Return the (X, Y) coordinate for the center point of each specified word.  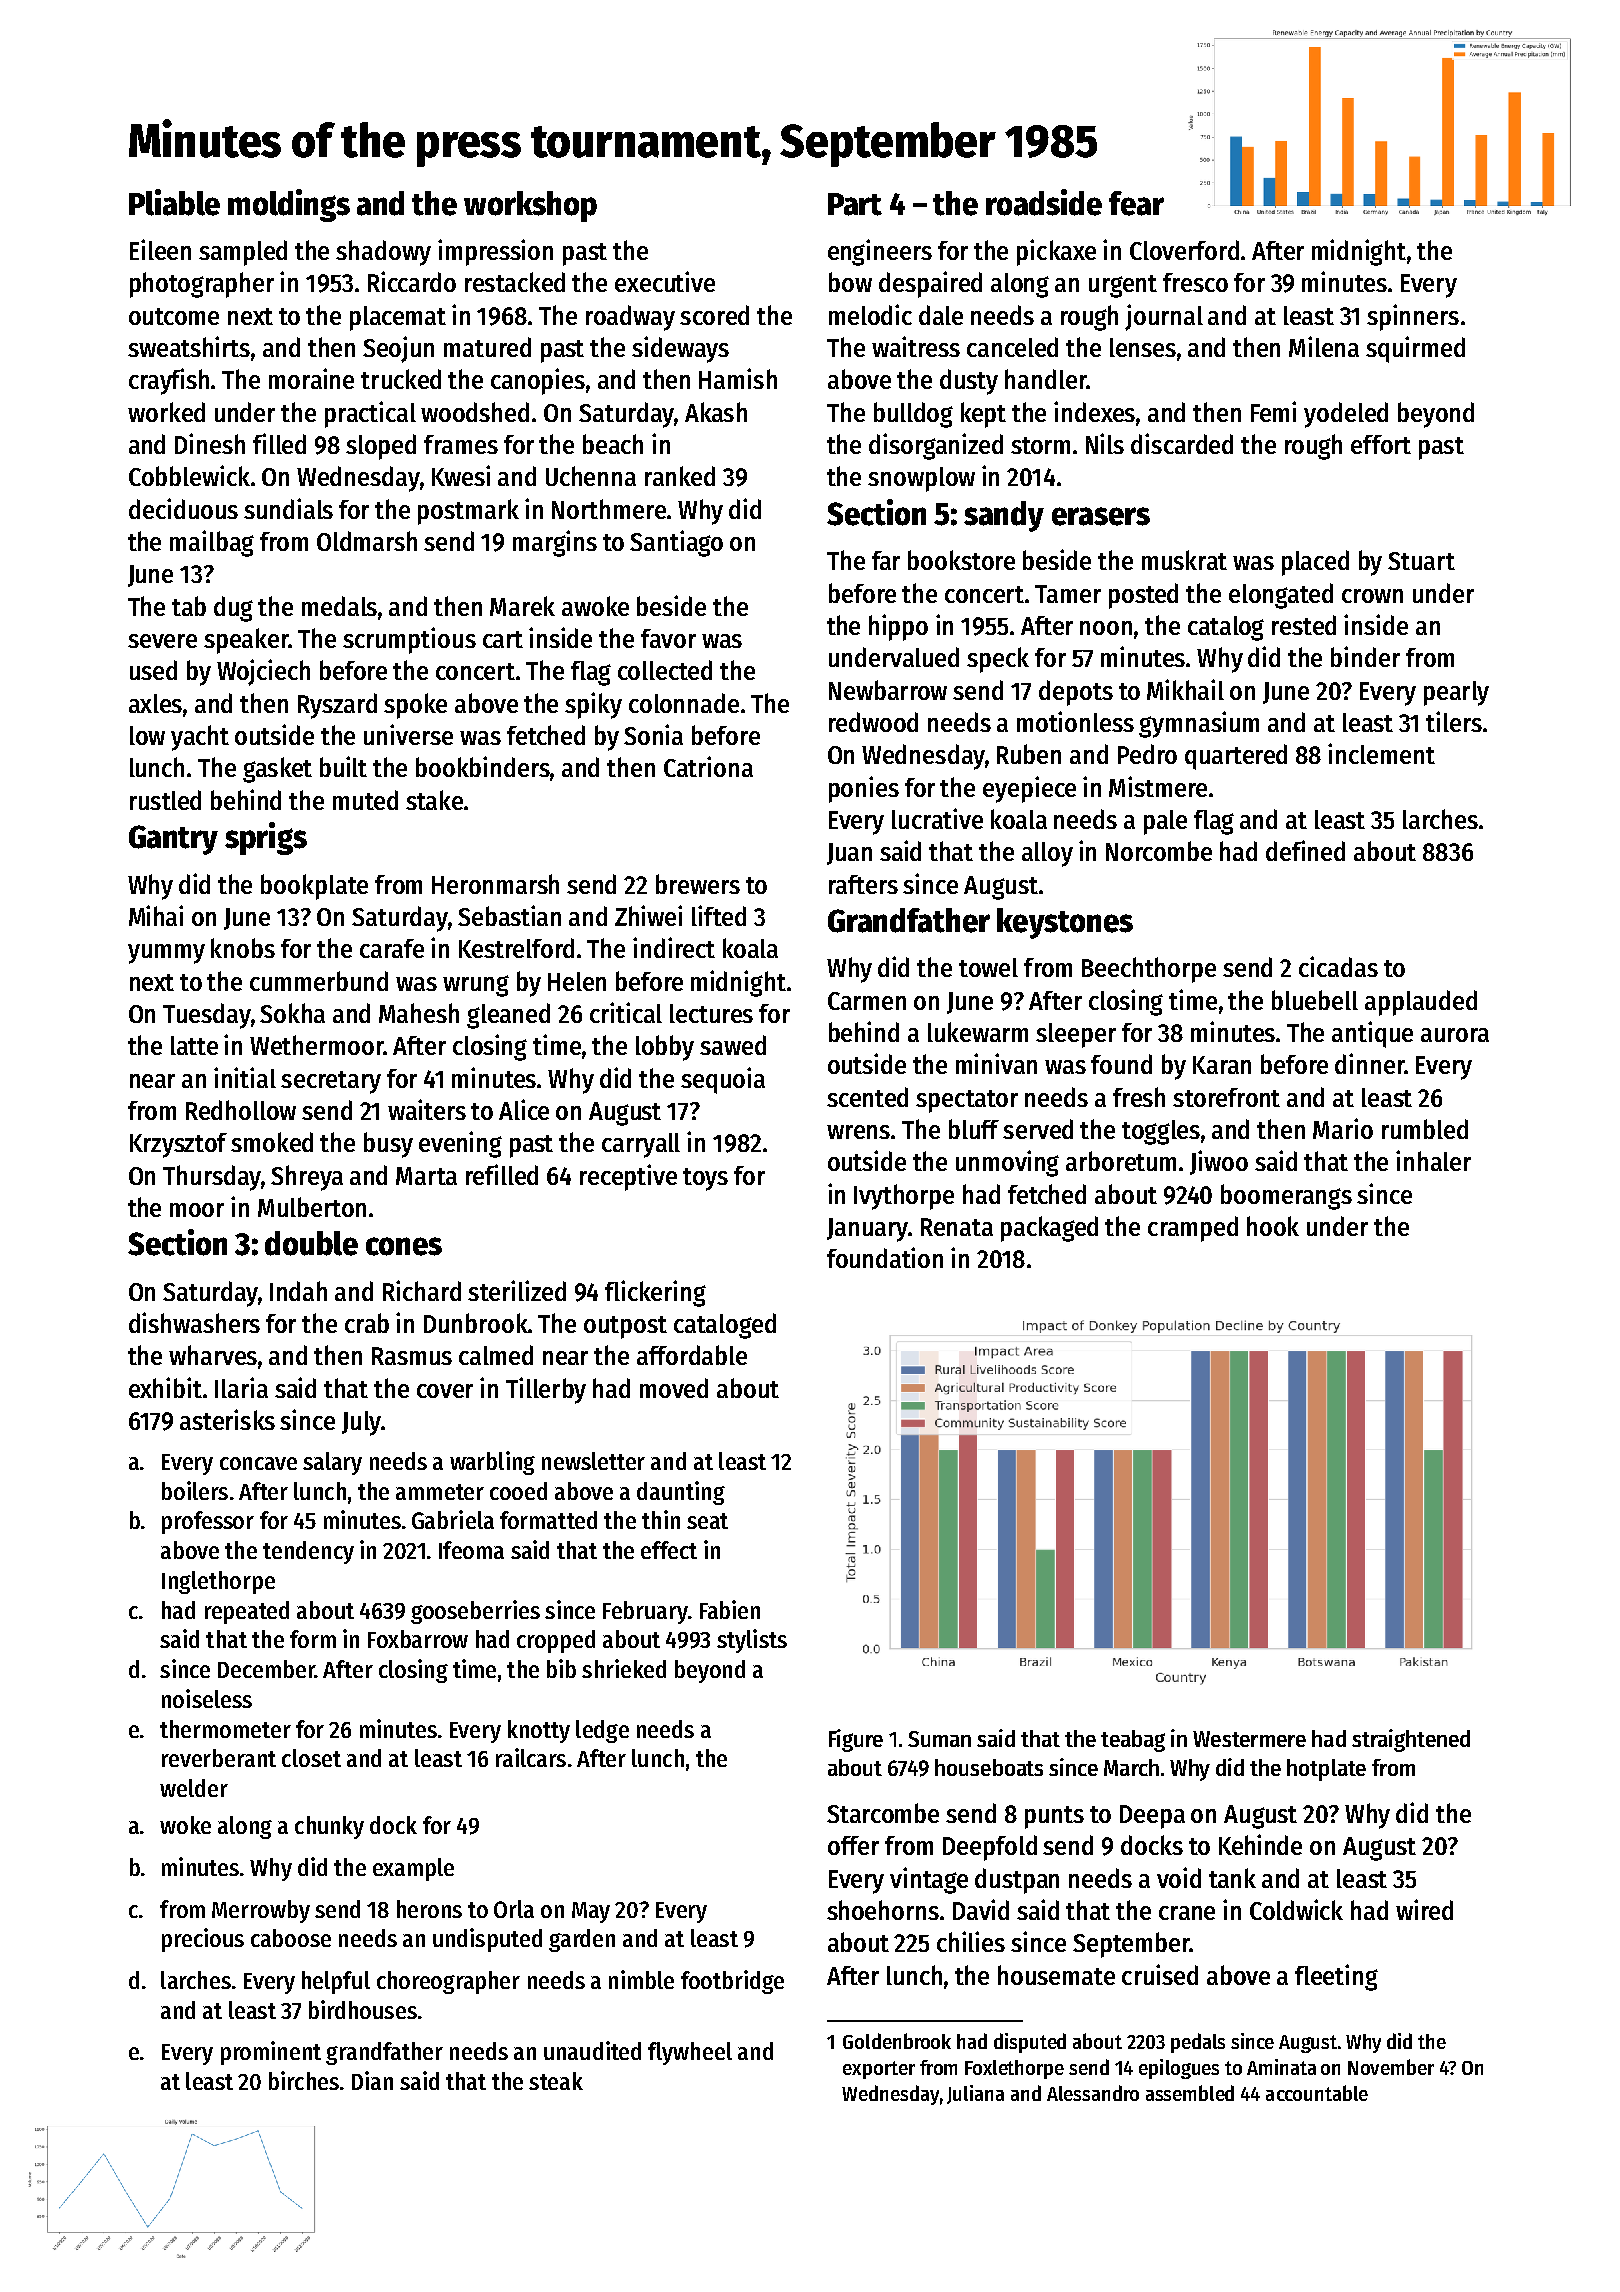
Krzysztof (178, 1145)
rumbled (1425, 1129)
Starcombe (883, 1813)
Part (855, 204)
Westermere (1249, 1739)
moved (674, 1388)
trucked (401, 379)
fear (1136, 203)
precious (203, 1940)
